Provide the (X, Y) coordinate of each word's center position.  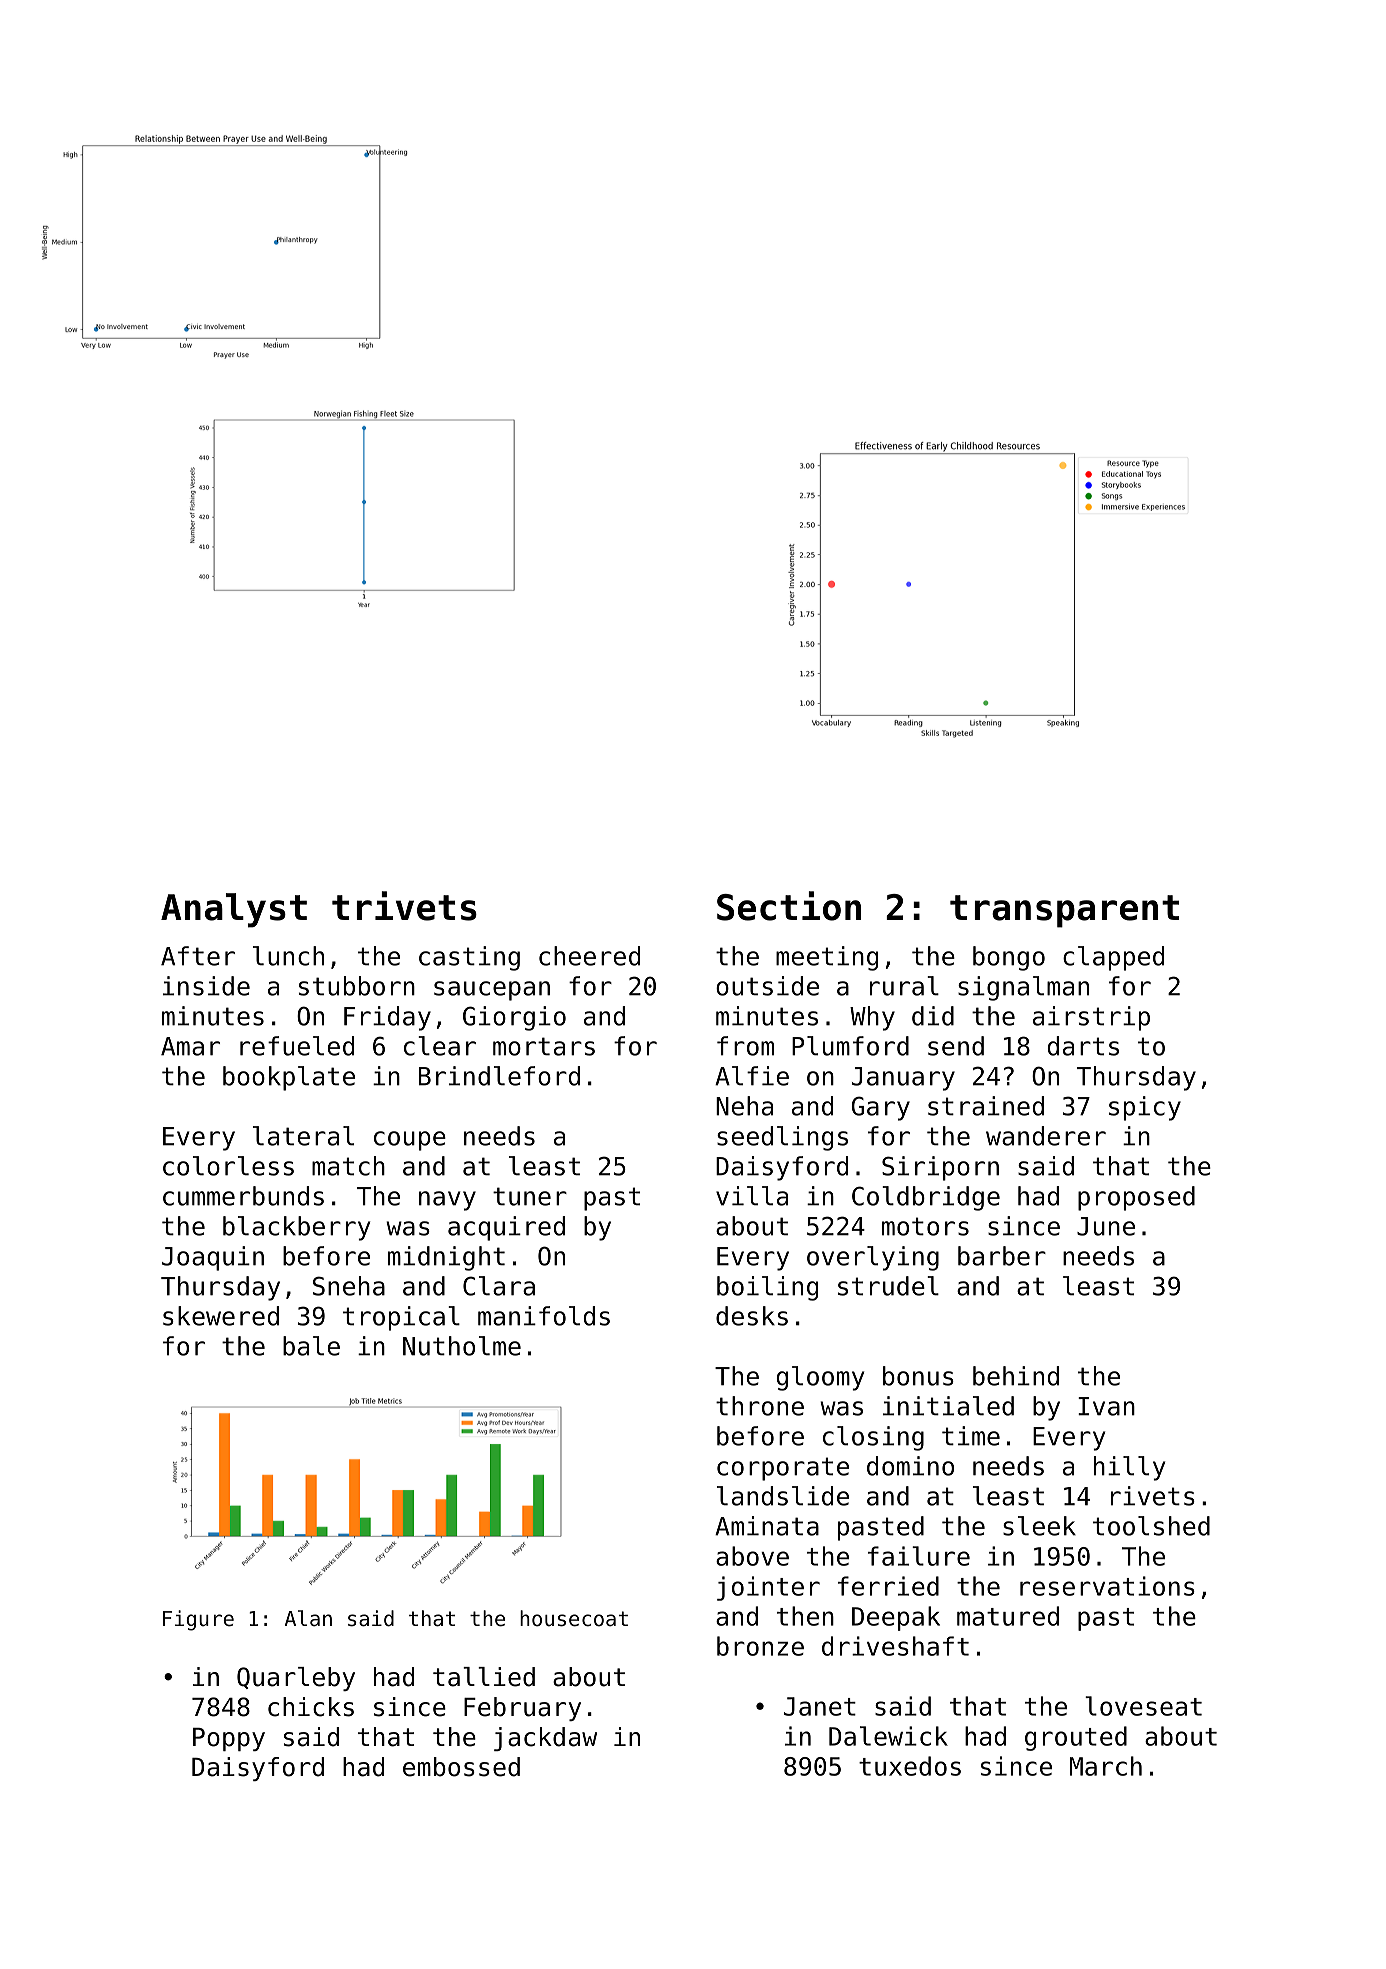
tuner (530, 1196)
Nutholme (462, 1346)
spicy (1145, 1108)
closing (873, 1438)
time (971, 1436)
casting (469, 958)
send (956, 1046)
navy (447, 1201)
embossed (461, 1767)
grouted (1076, 1738)
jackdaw (545, 1739)
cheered (589, 956)
